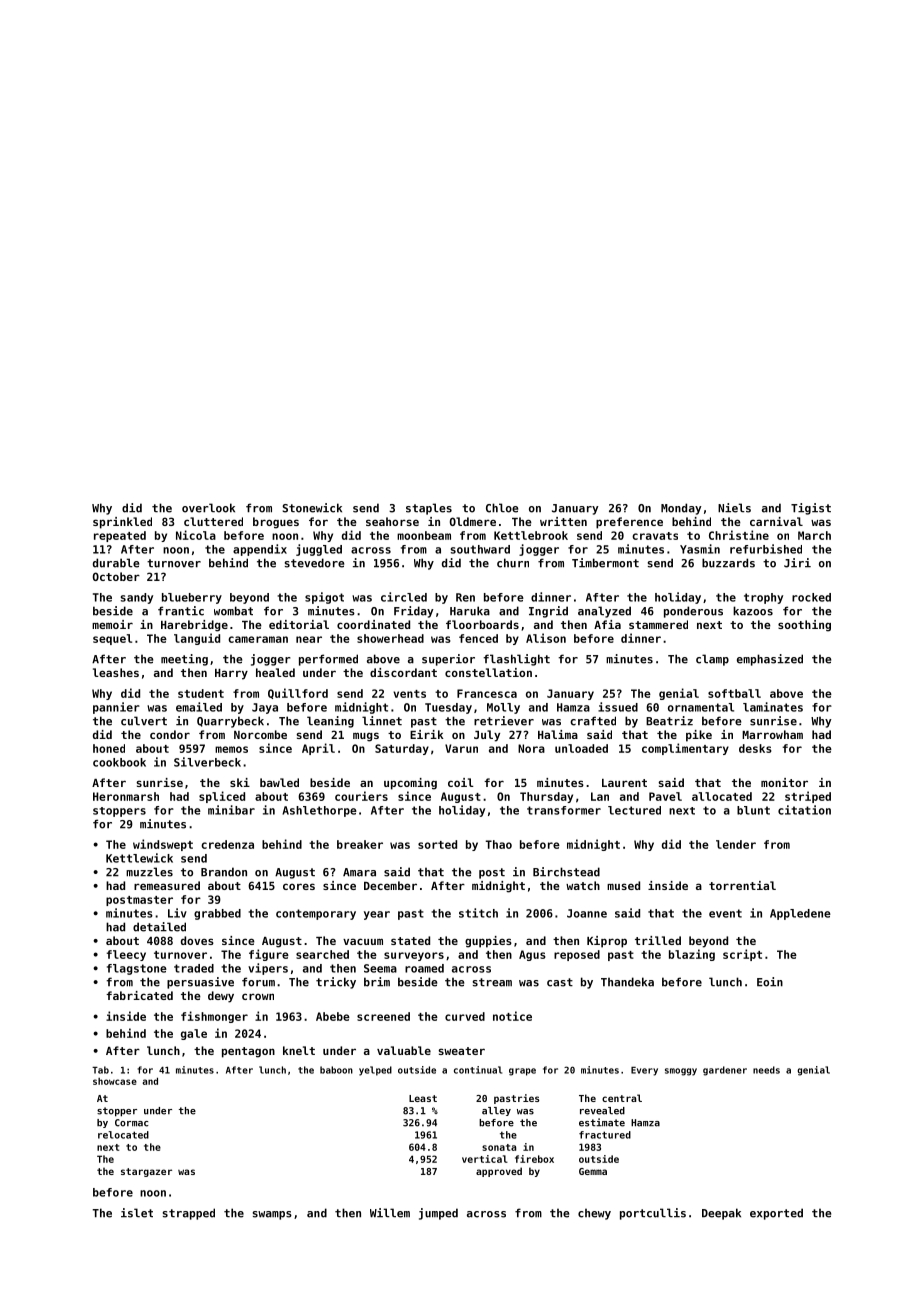 Image resolution: width=924 pixels, height=1308 pixels. Describe the element at coordinates (221, 997) in the image. I see `dewy` at that location.
